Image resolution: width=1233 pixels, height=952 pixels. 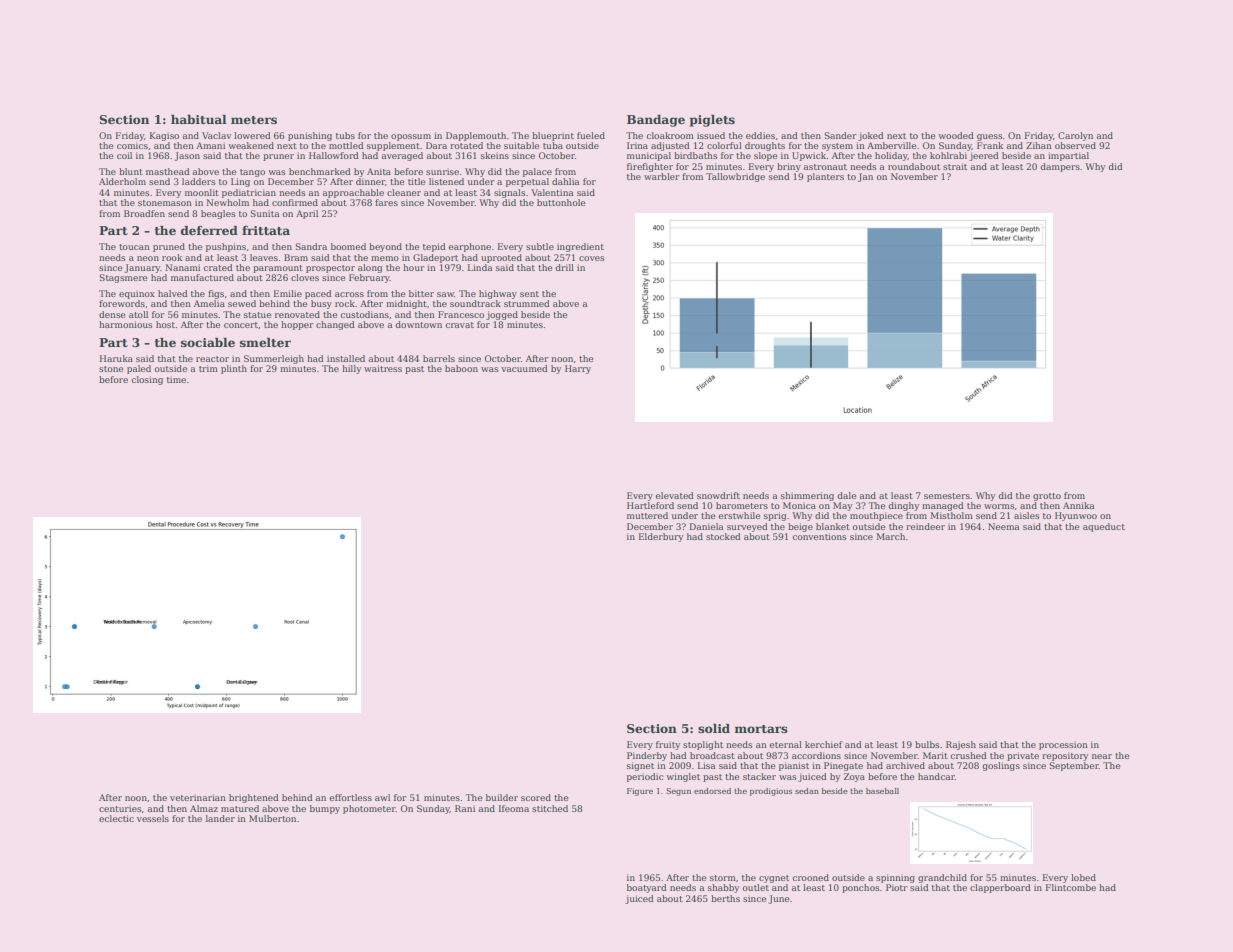 I want to click on photometer, so click(x=369, y=809).
